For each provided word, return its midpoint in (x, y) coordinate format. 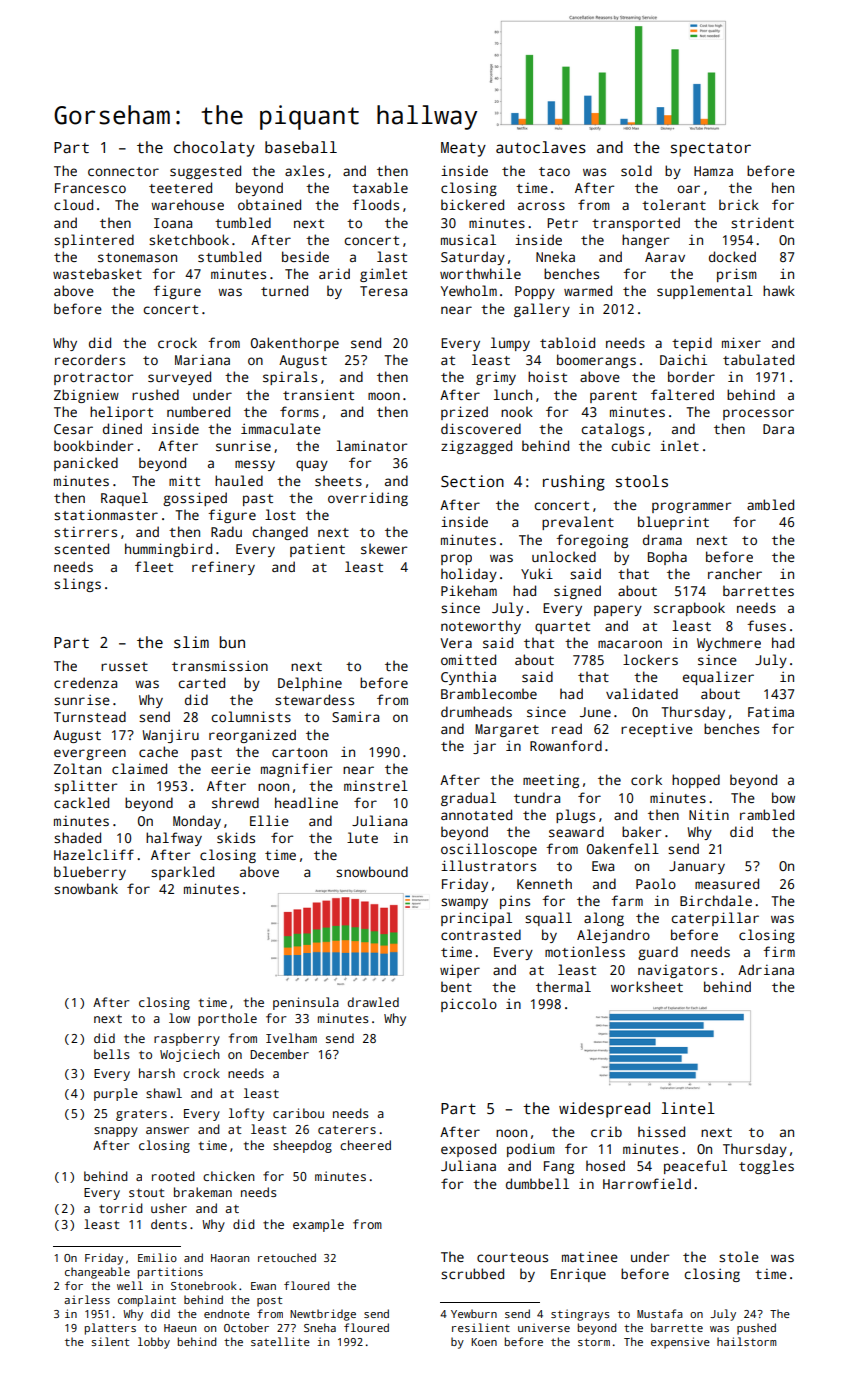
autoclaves (541, 147)
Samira (355, 717)
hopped (696, 781)
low (179, 1018)
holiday (469, 575)
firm (779, 951)
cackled (81, 802)
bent (456, 986)
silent (110, 1341)
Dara (778, 429)
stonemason (137, 257)
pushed (756, 1329)
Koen (484, 1342)
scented (81, 548)
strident (762, 222)
